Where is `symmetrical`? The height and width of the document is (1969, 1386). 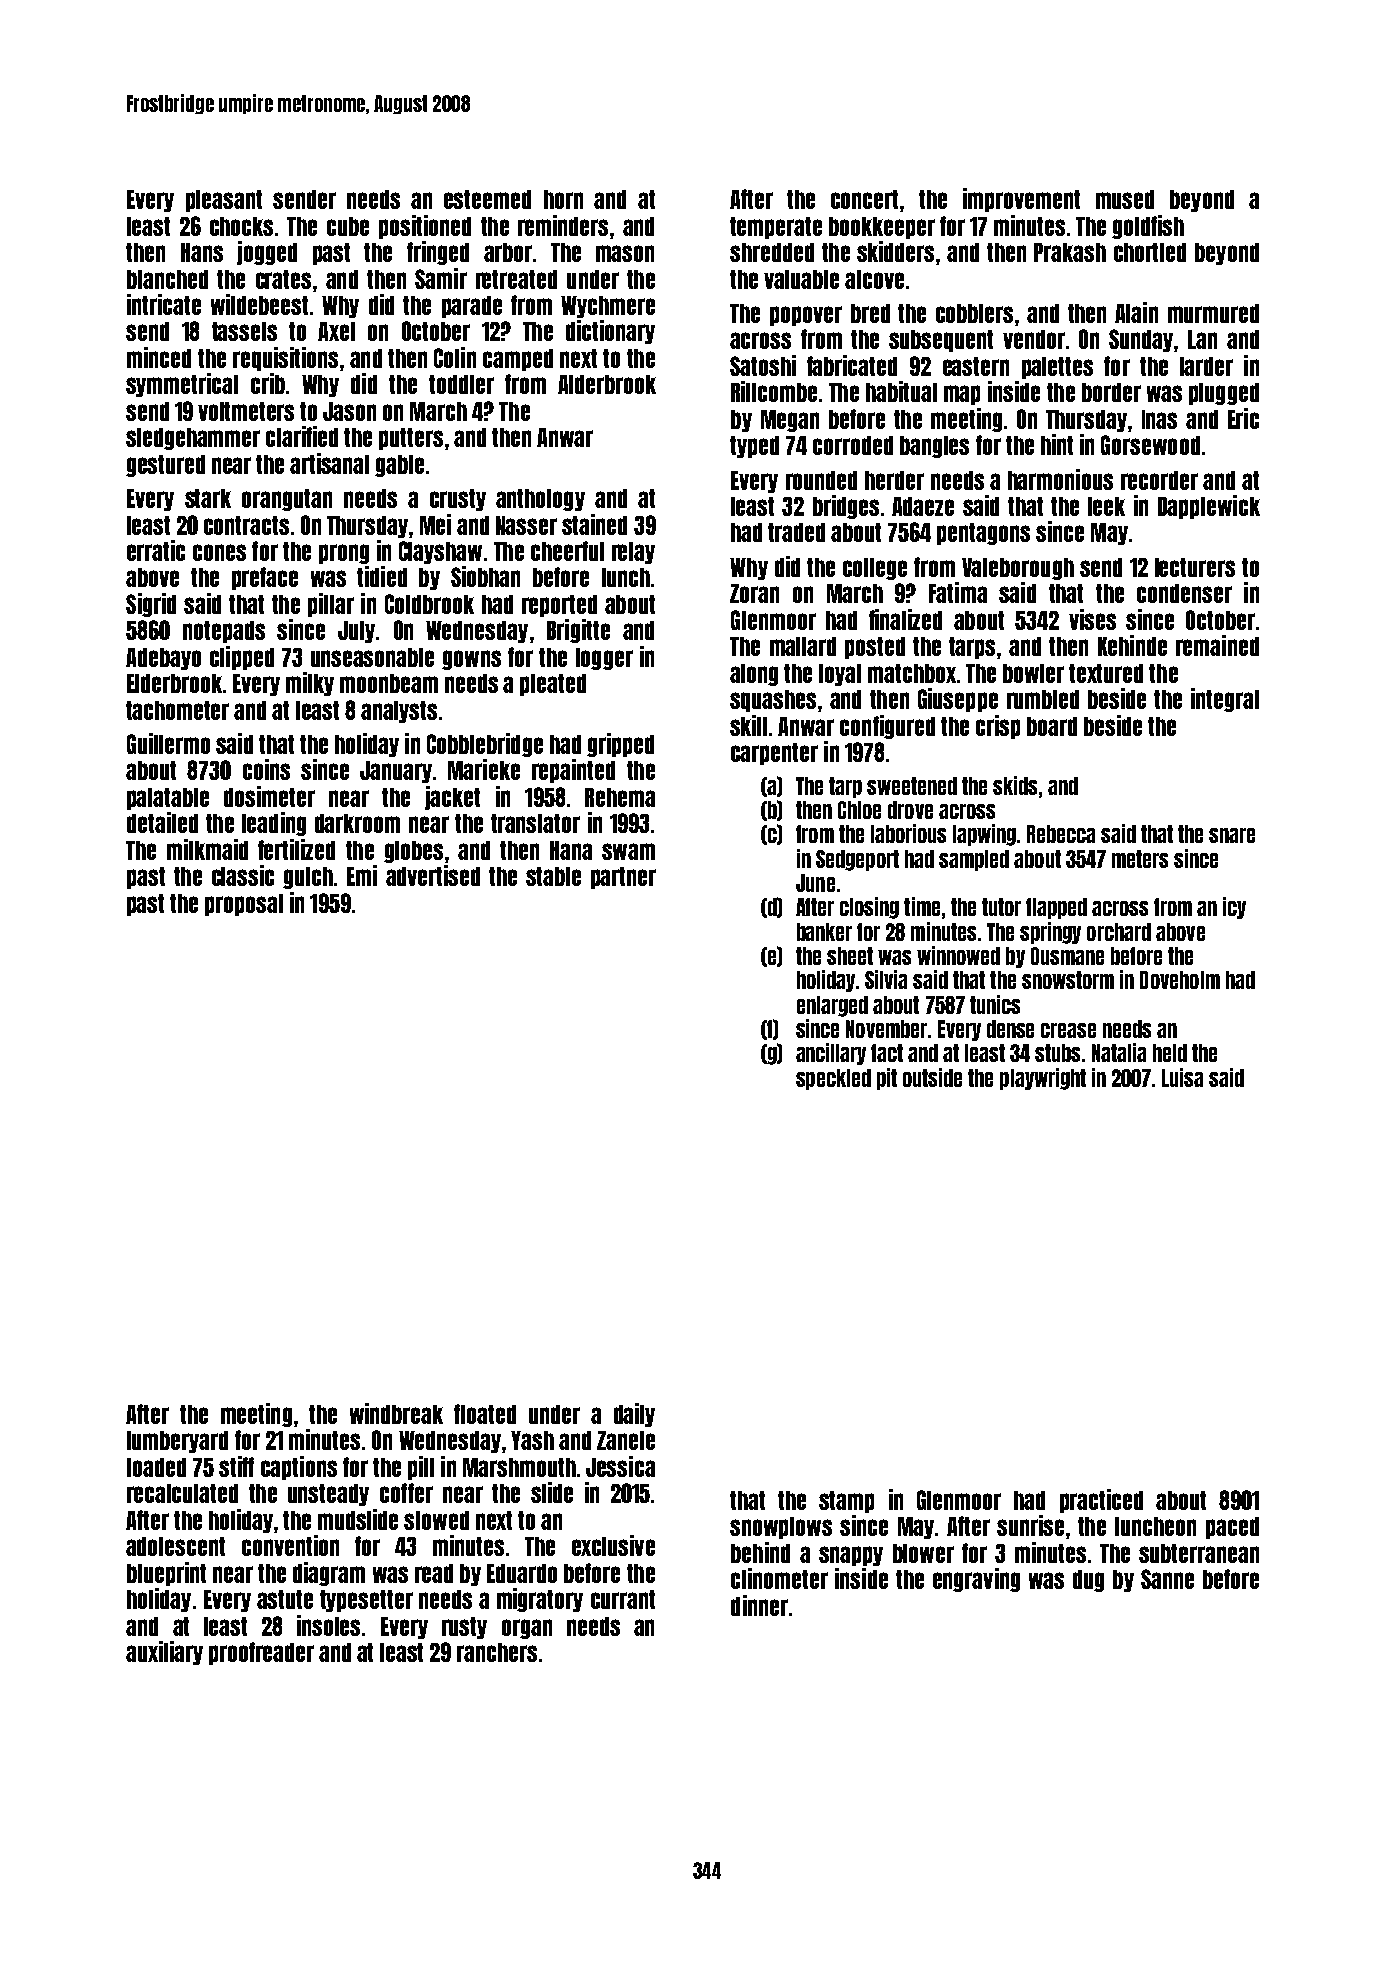
symmetrical is located at coordinates (182, 385).
